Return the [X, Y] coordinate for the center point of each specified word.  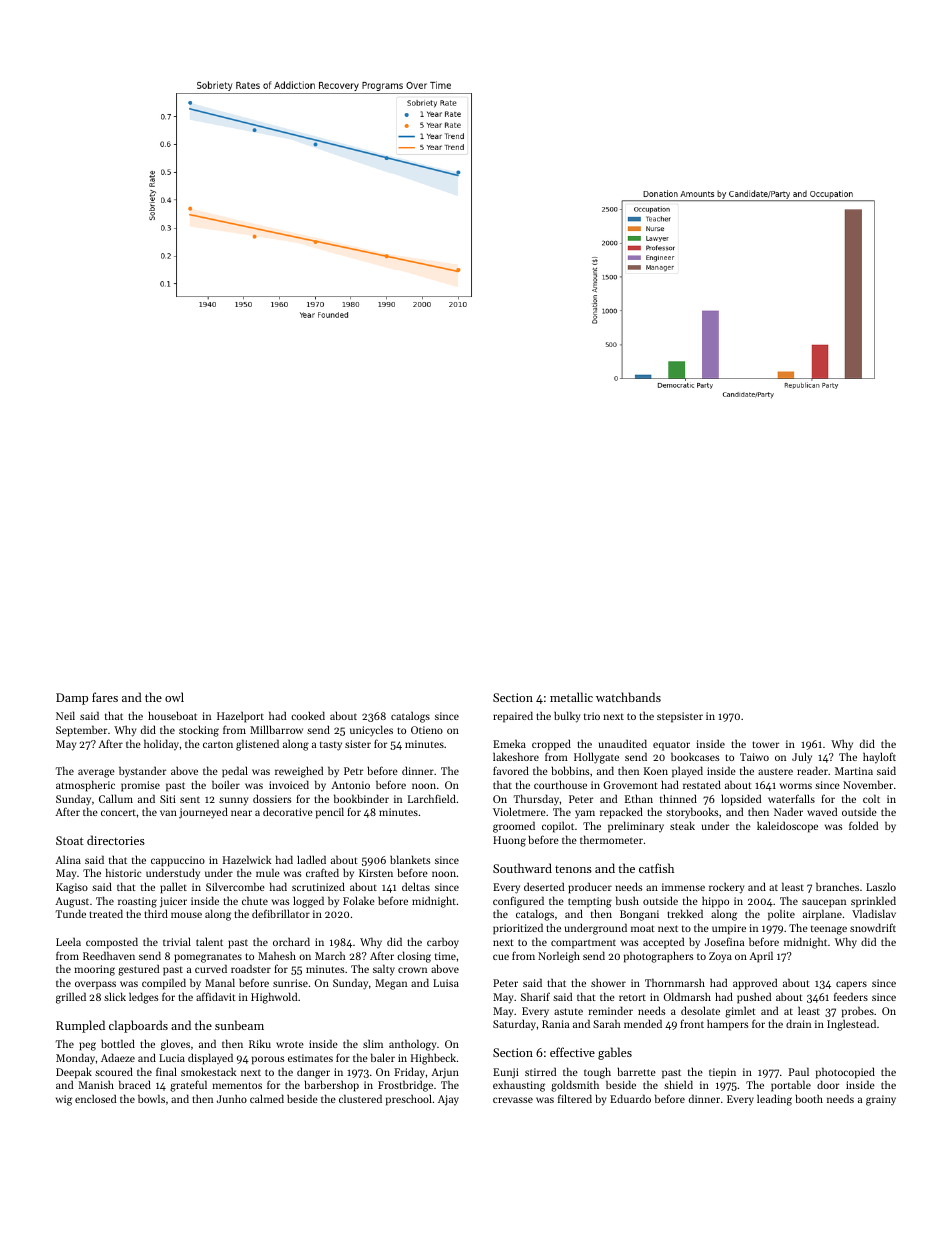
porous [268, 1060]
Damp [72, 699]
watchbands [628, 697]
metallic [571, 697]
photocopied [845, 1073]
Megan [391, 984]
